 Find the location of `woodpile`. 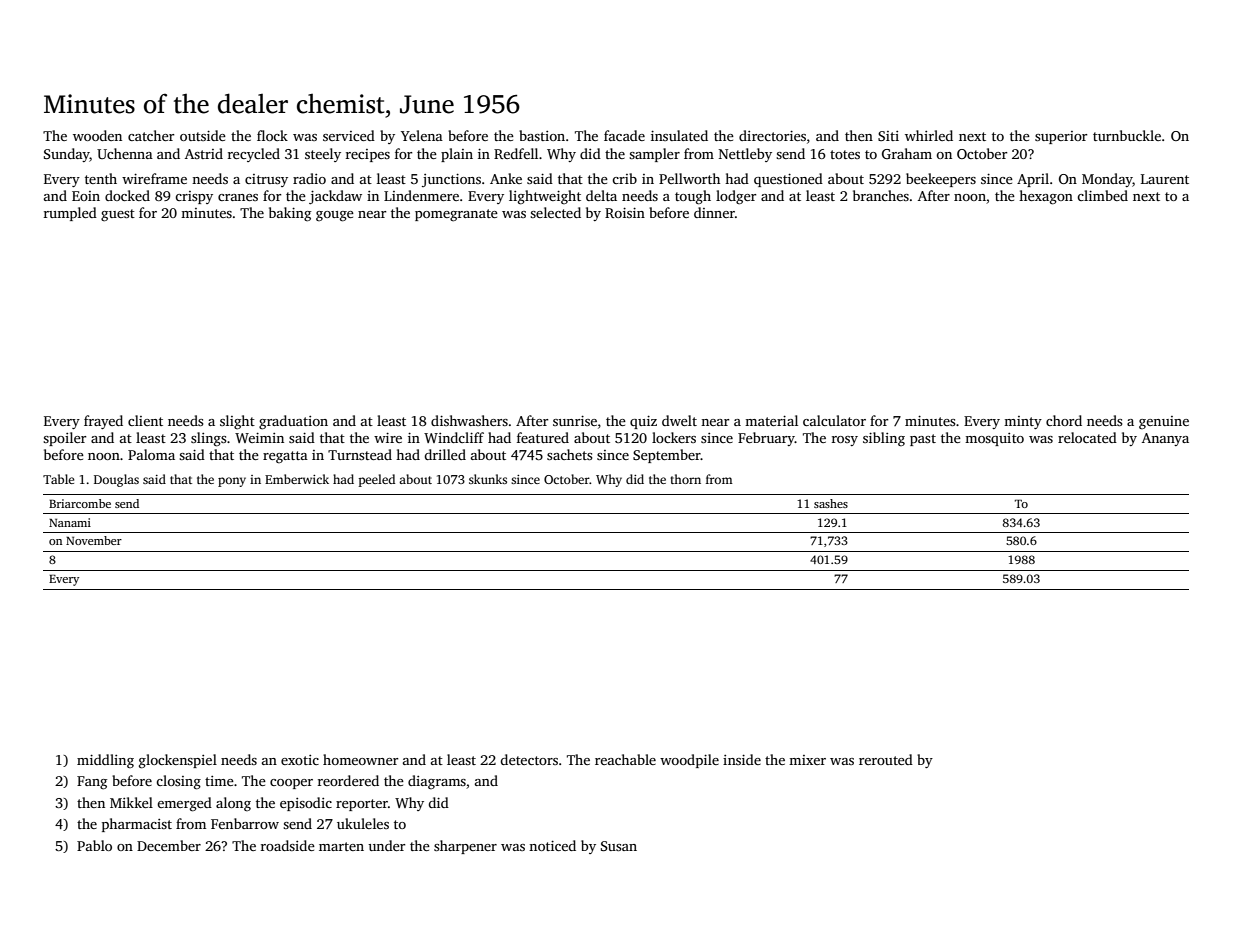

woodpile is located at coordinates (689, 761).
